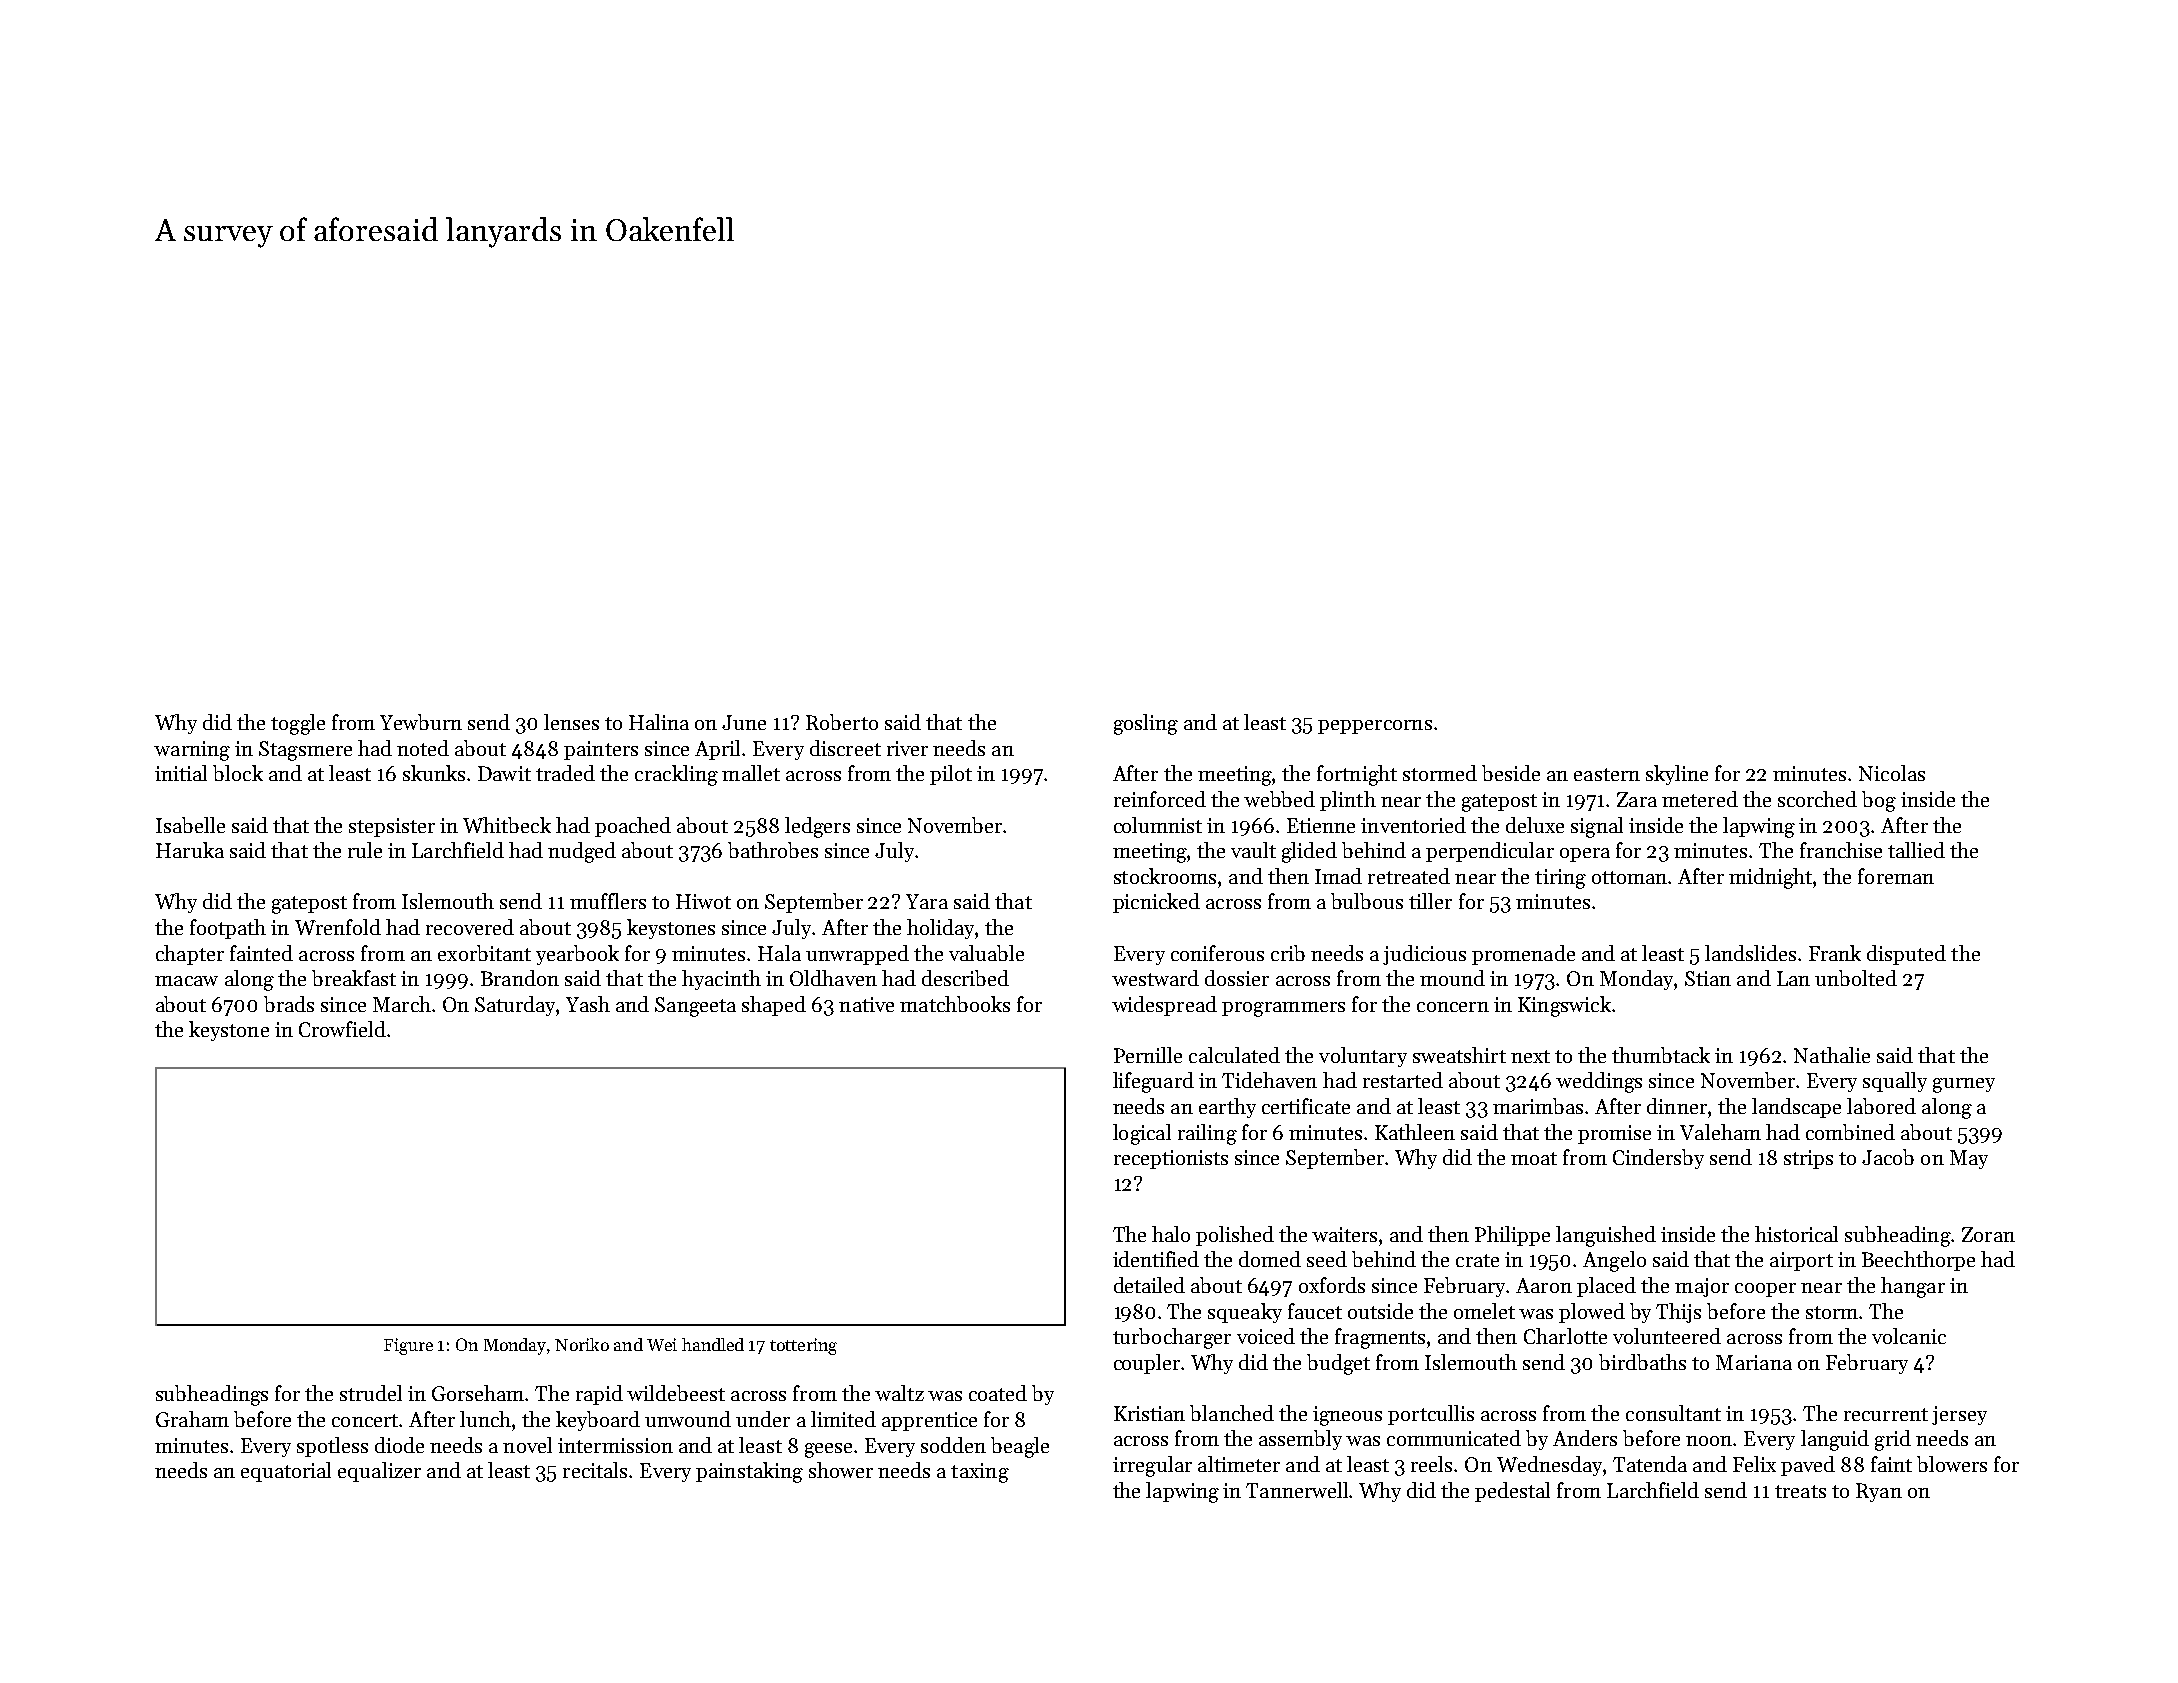 Image resolution: width=2178 pixels, height=1683 pixels. Describe the element at coordinates (1375, 727) in the screenshot. I see `peppercorns` at that location.
